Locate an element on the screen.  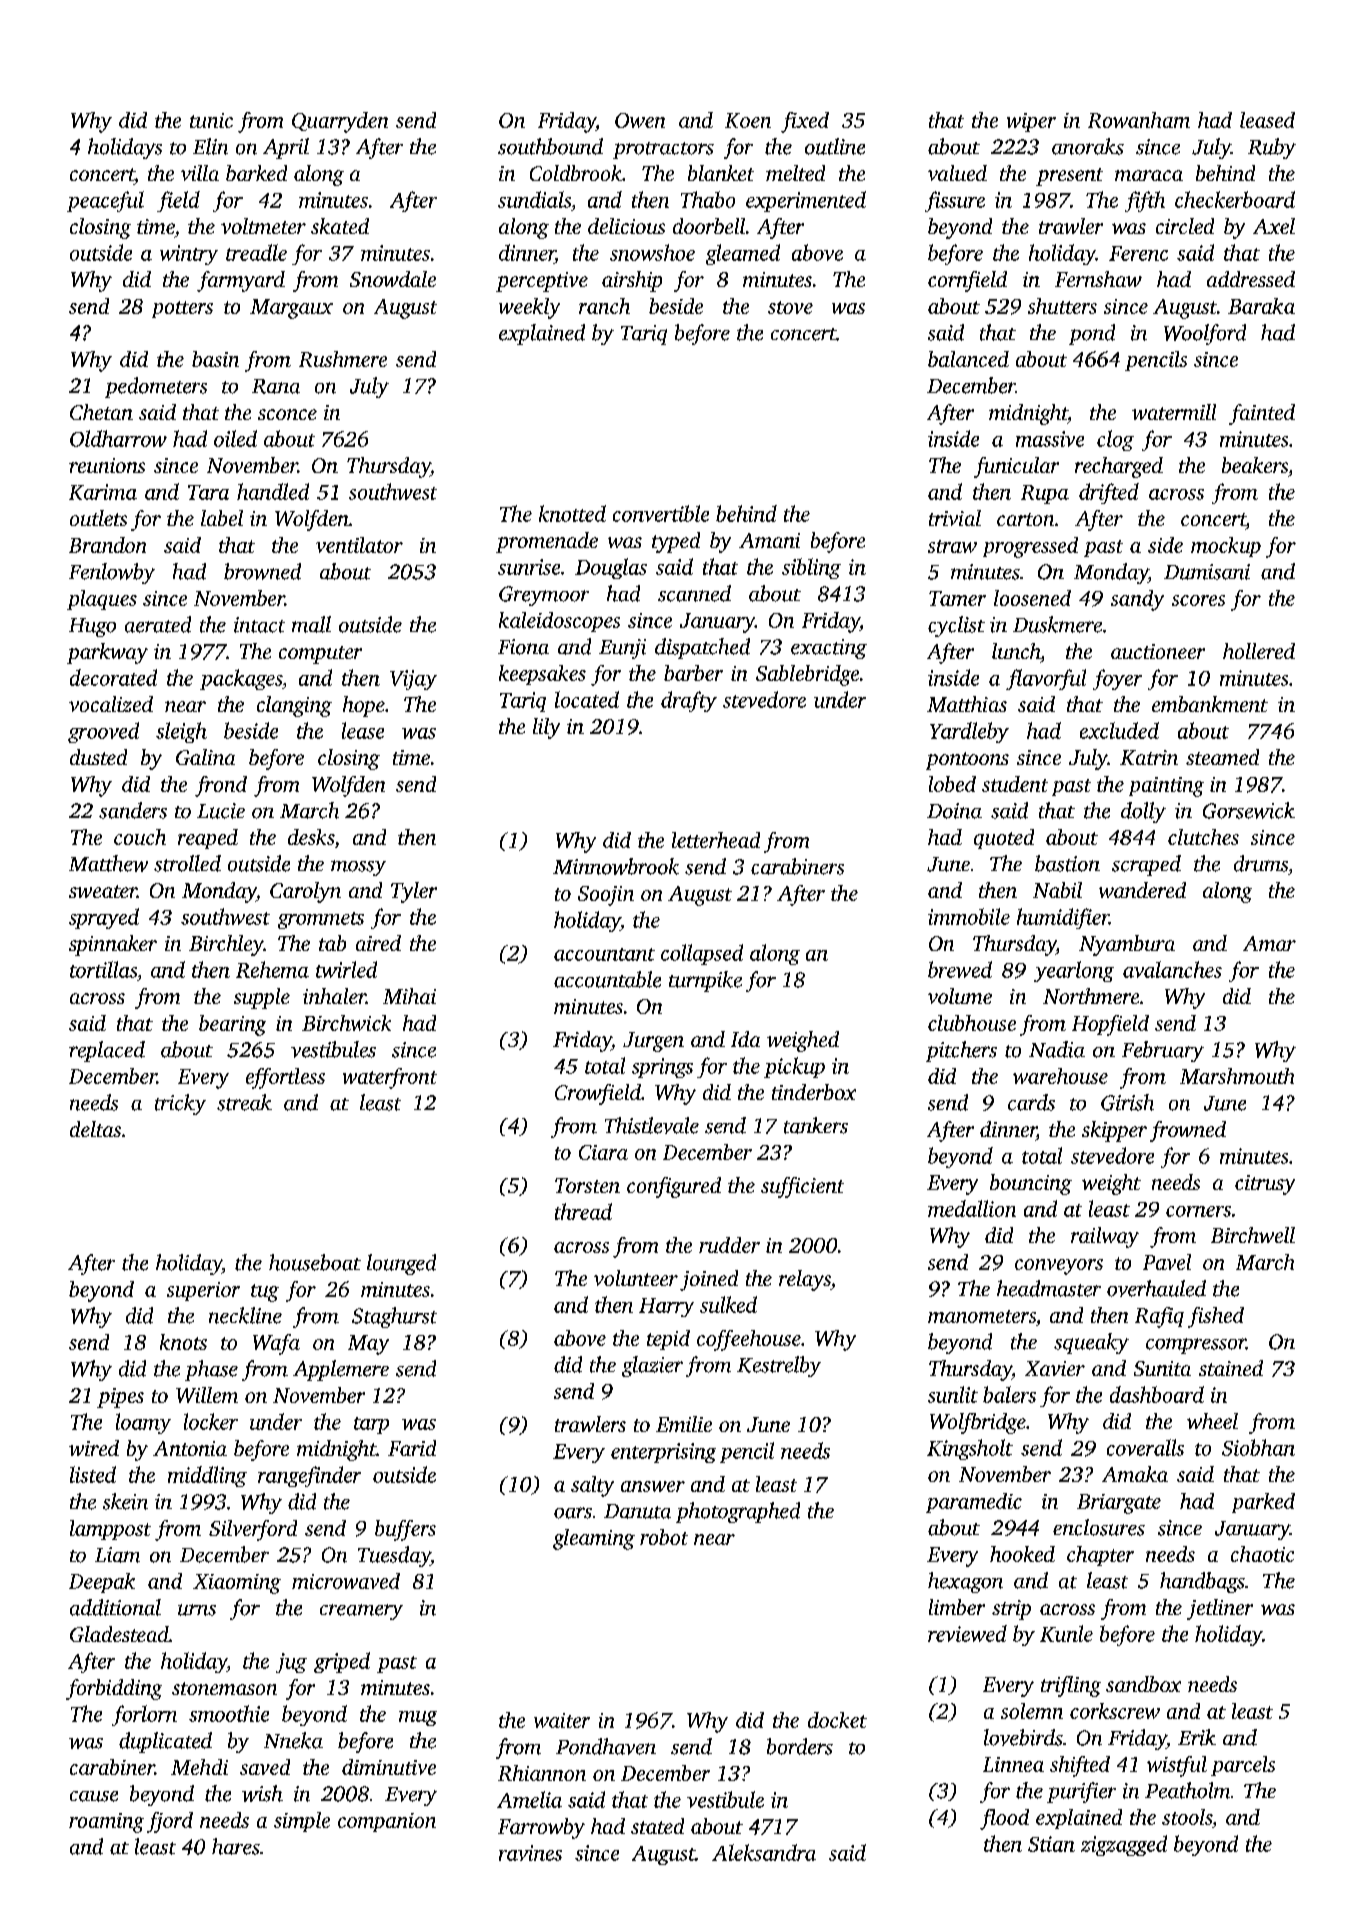
Baraka is located at coordinates (1261, 306).
